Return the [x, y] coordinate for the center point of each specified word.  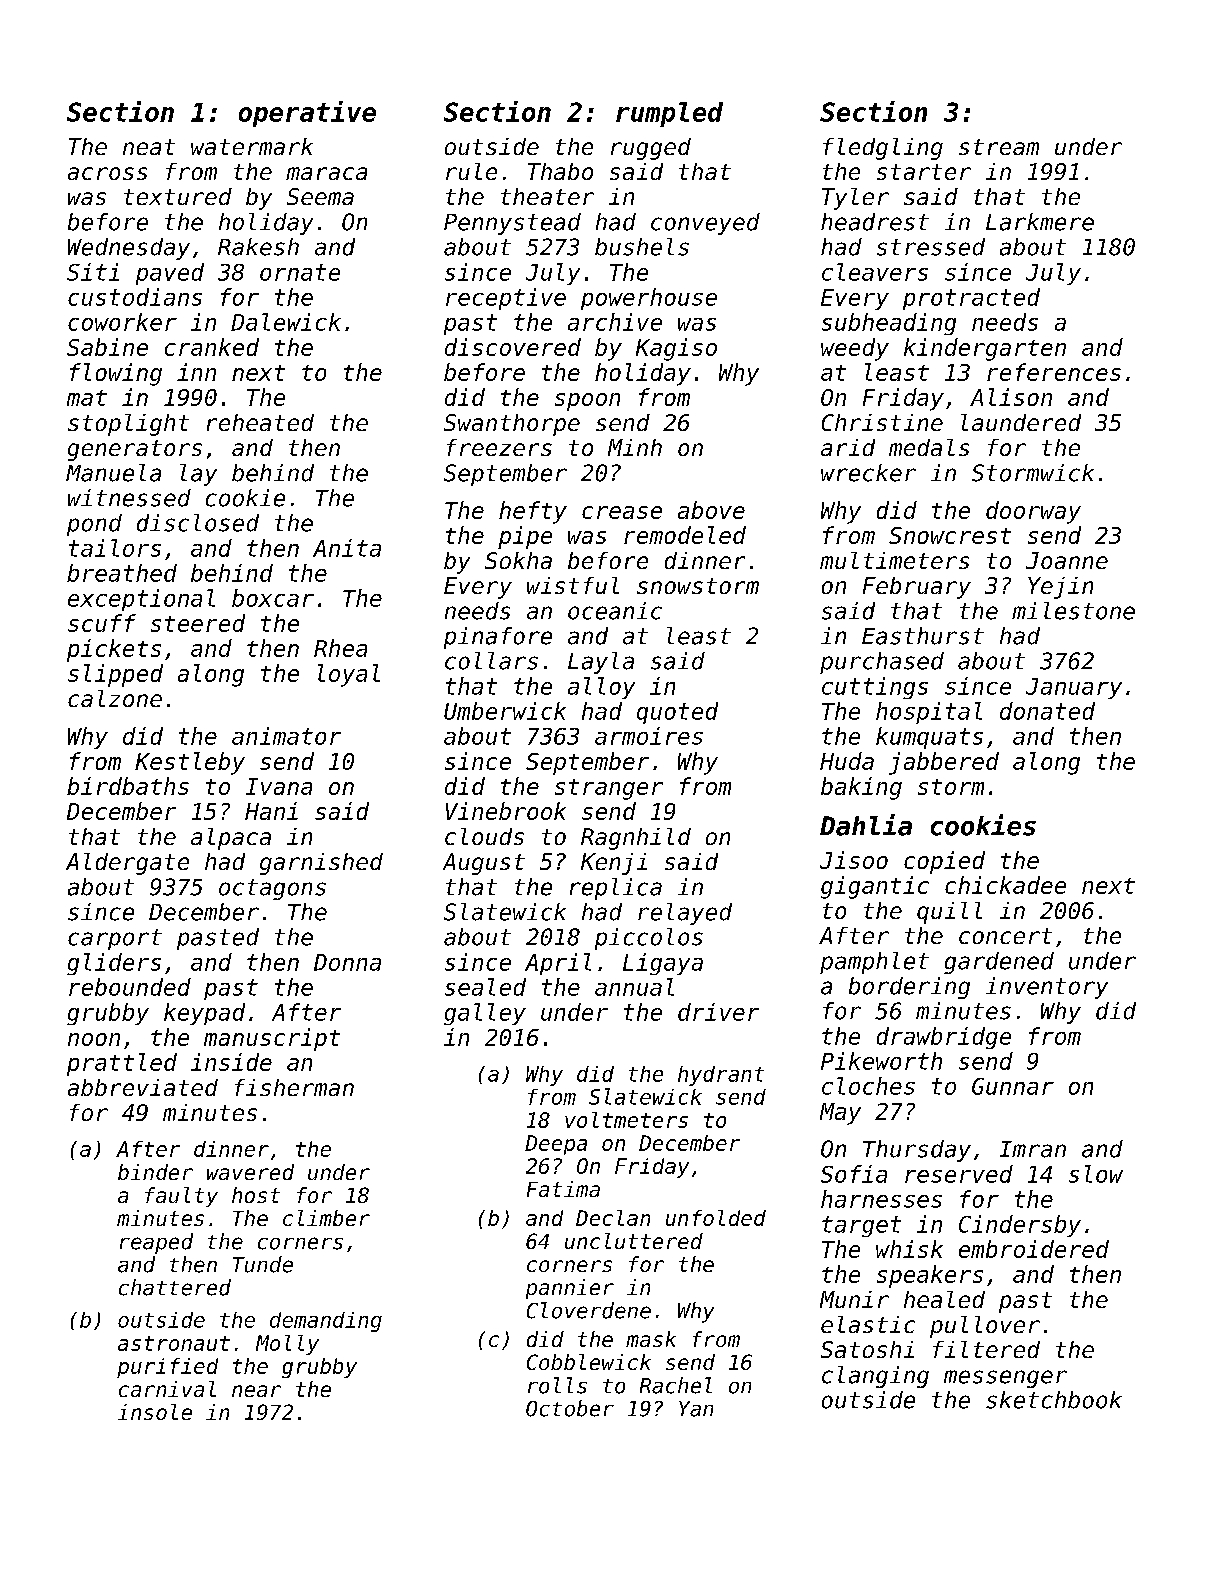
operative [307, 114]
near [256, 1391]
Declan [613, 1218]
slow [1096, 1174]
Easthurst [923, 636]
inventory [1047, 988]
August [484, 864]
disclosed [198, 523]
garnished [321, 864]
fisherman [294, 1087]
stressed [931, 247]
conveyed [705, 224]
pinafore [498, 638]
